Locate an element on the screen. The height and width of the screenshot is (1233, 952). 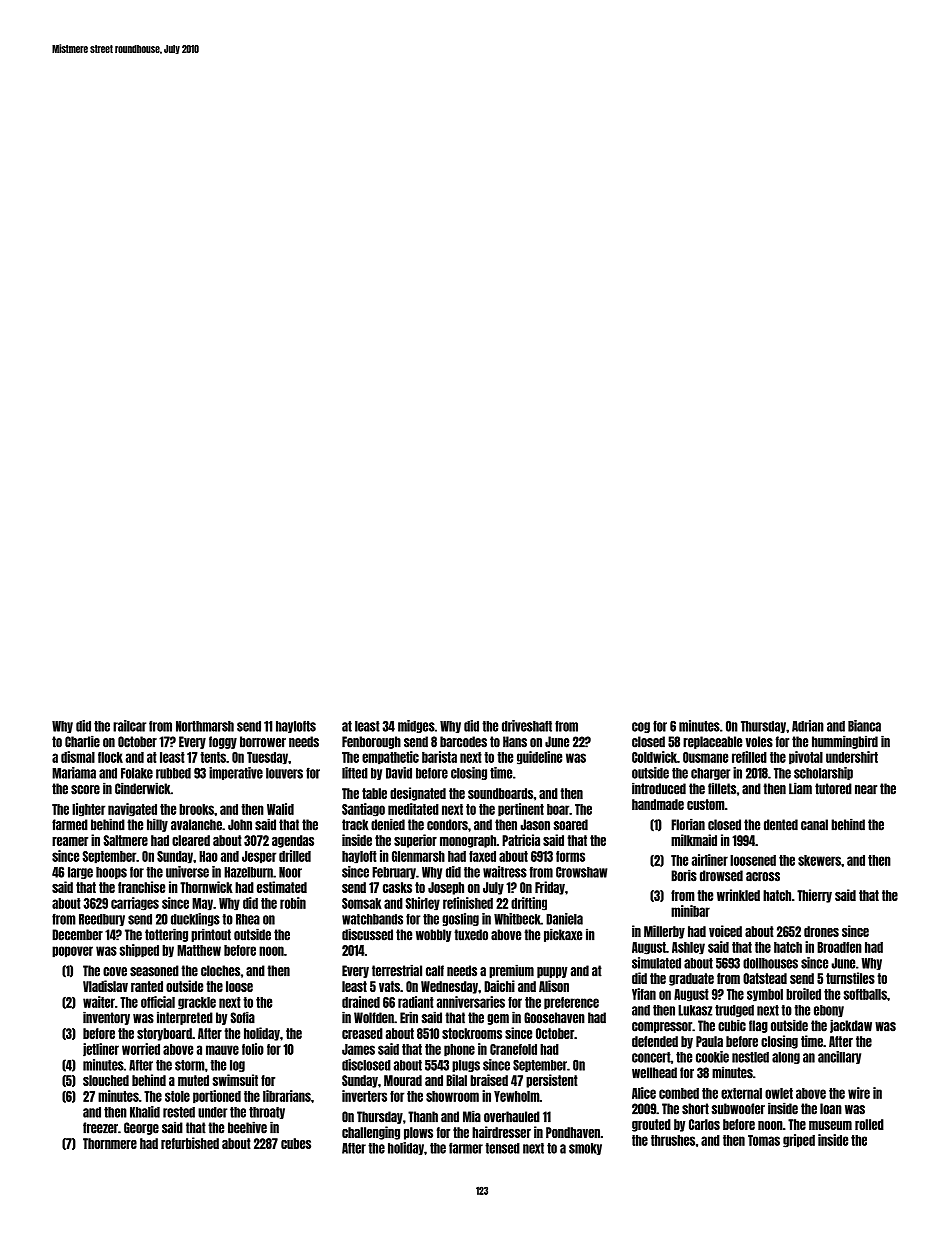
puppy is located at coordinates (552, 972).
